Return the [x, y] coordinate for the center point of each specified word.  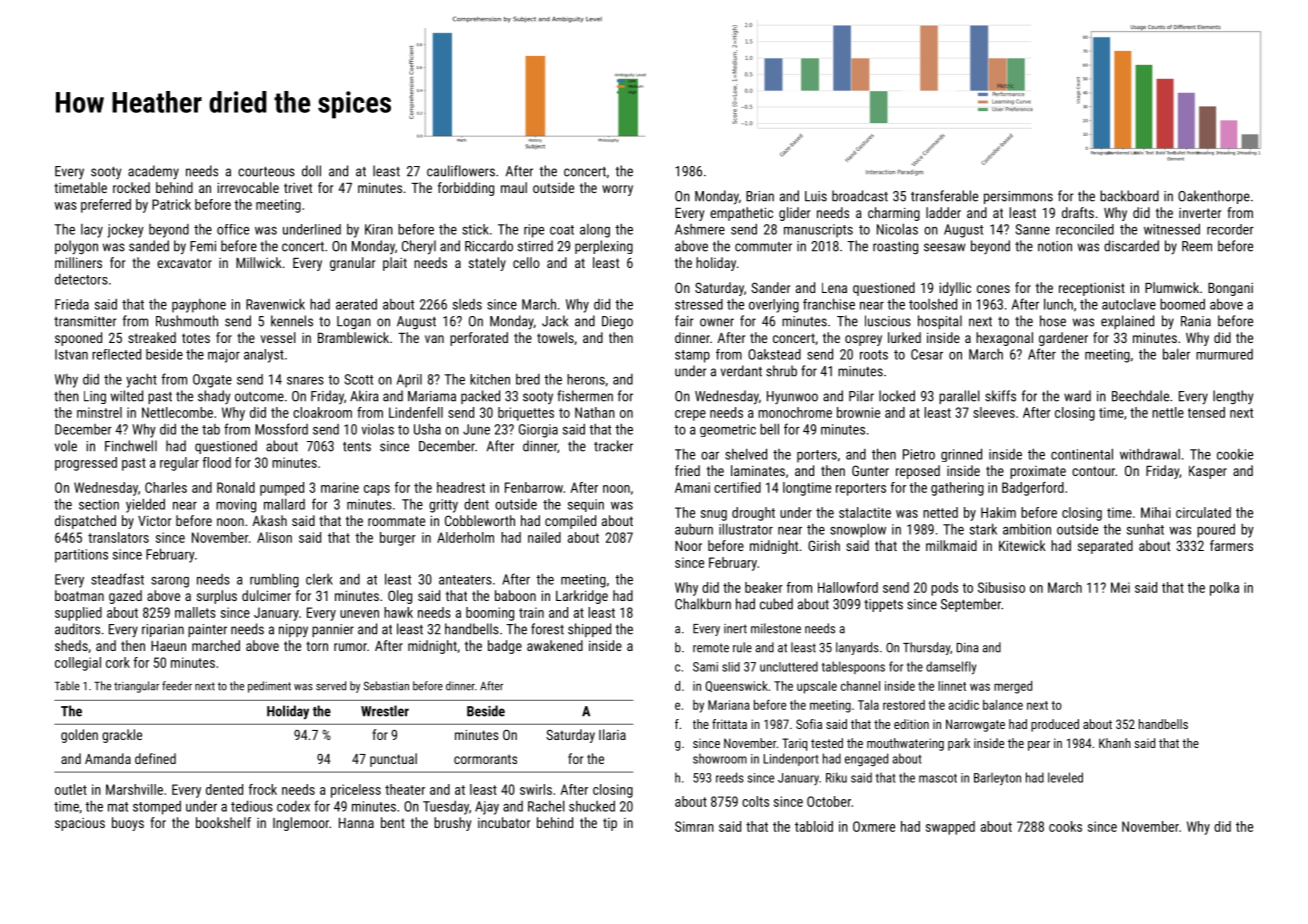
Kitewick [1022, 545]
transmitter [85, 321]
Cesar [927, 354]
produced [1055, 725]
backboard [1129, 196]
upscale [817, 687]
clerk [319, 579]
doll [311, 171]
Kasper [1208, 472]
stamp [692, 356]
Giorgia [538, 431]
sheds [71, 645]
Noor [688, 546]
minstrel [99, 412]
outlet [71, 789]
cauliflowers [461, 171]
